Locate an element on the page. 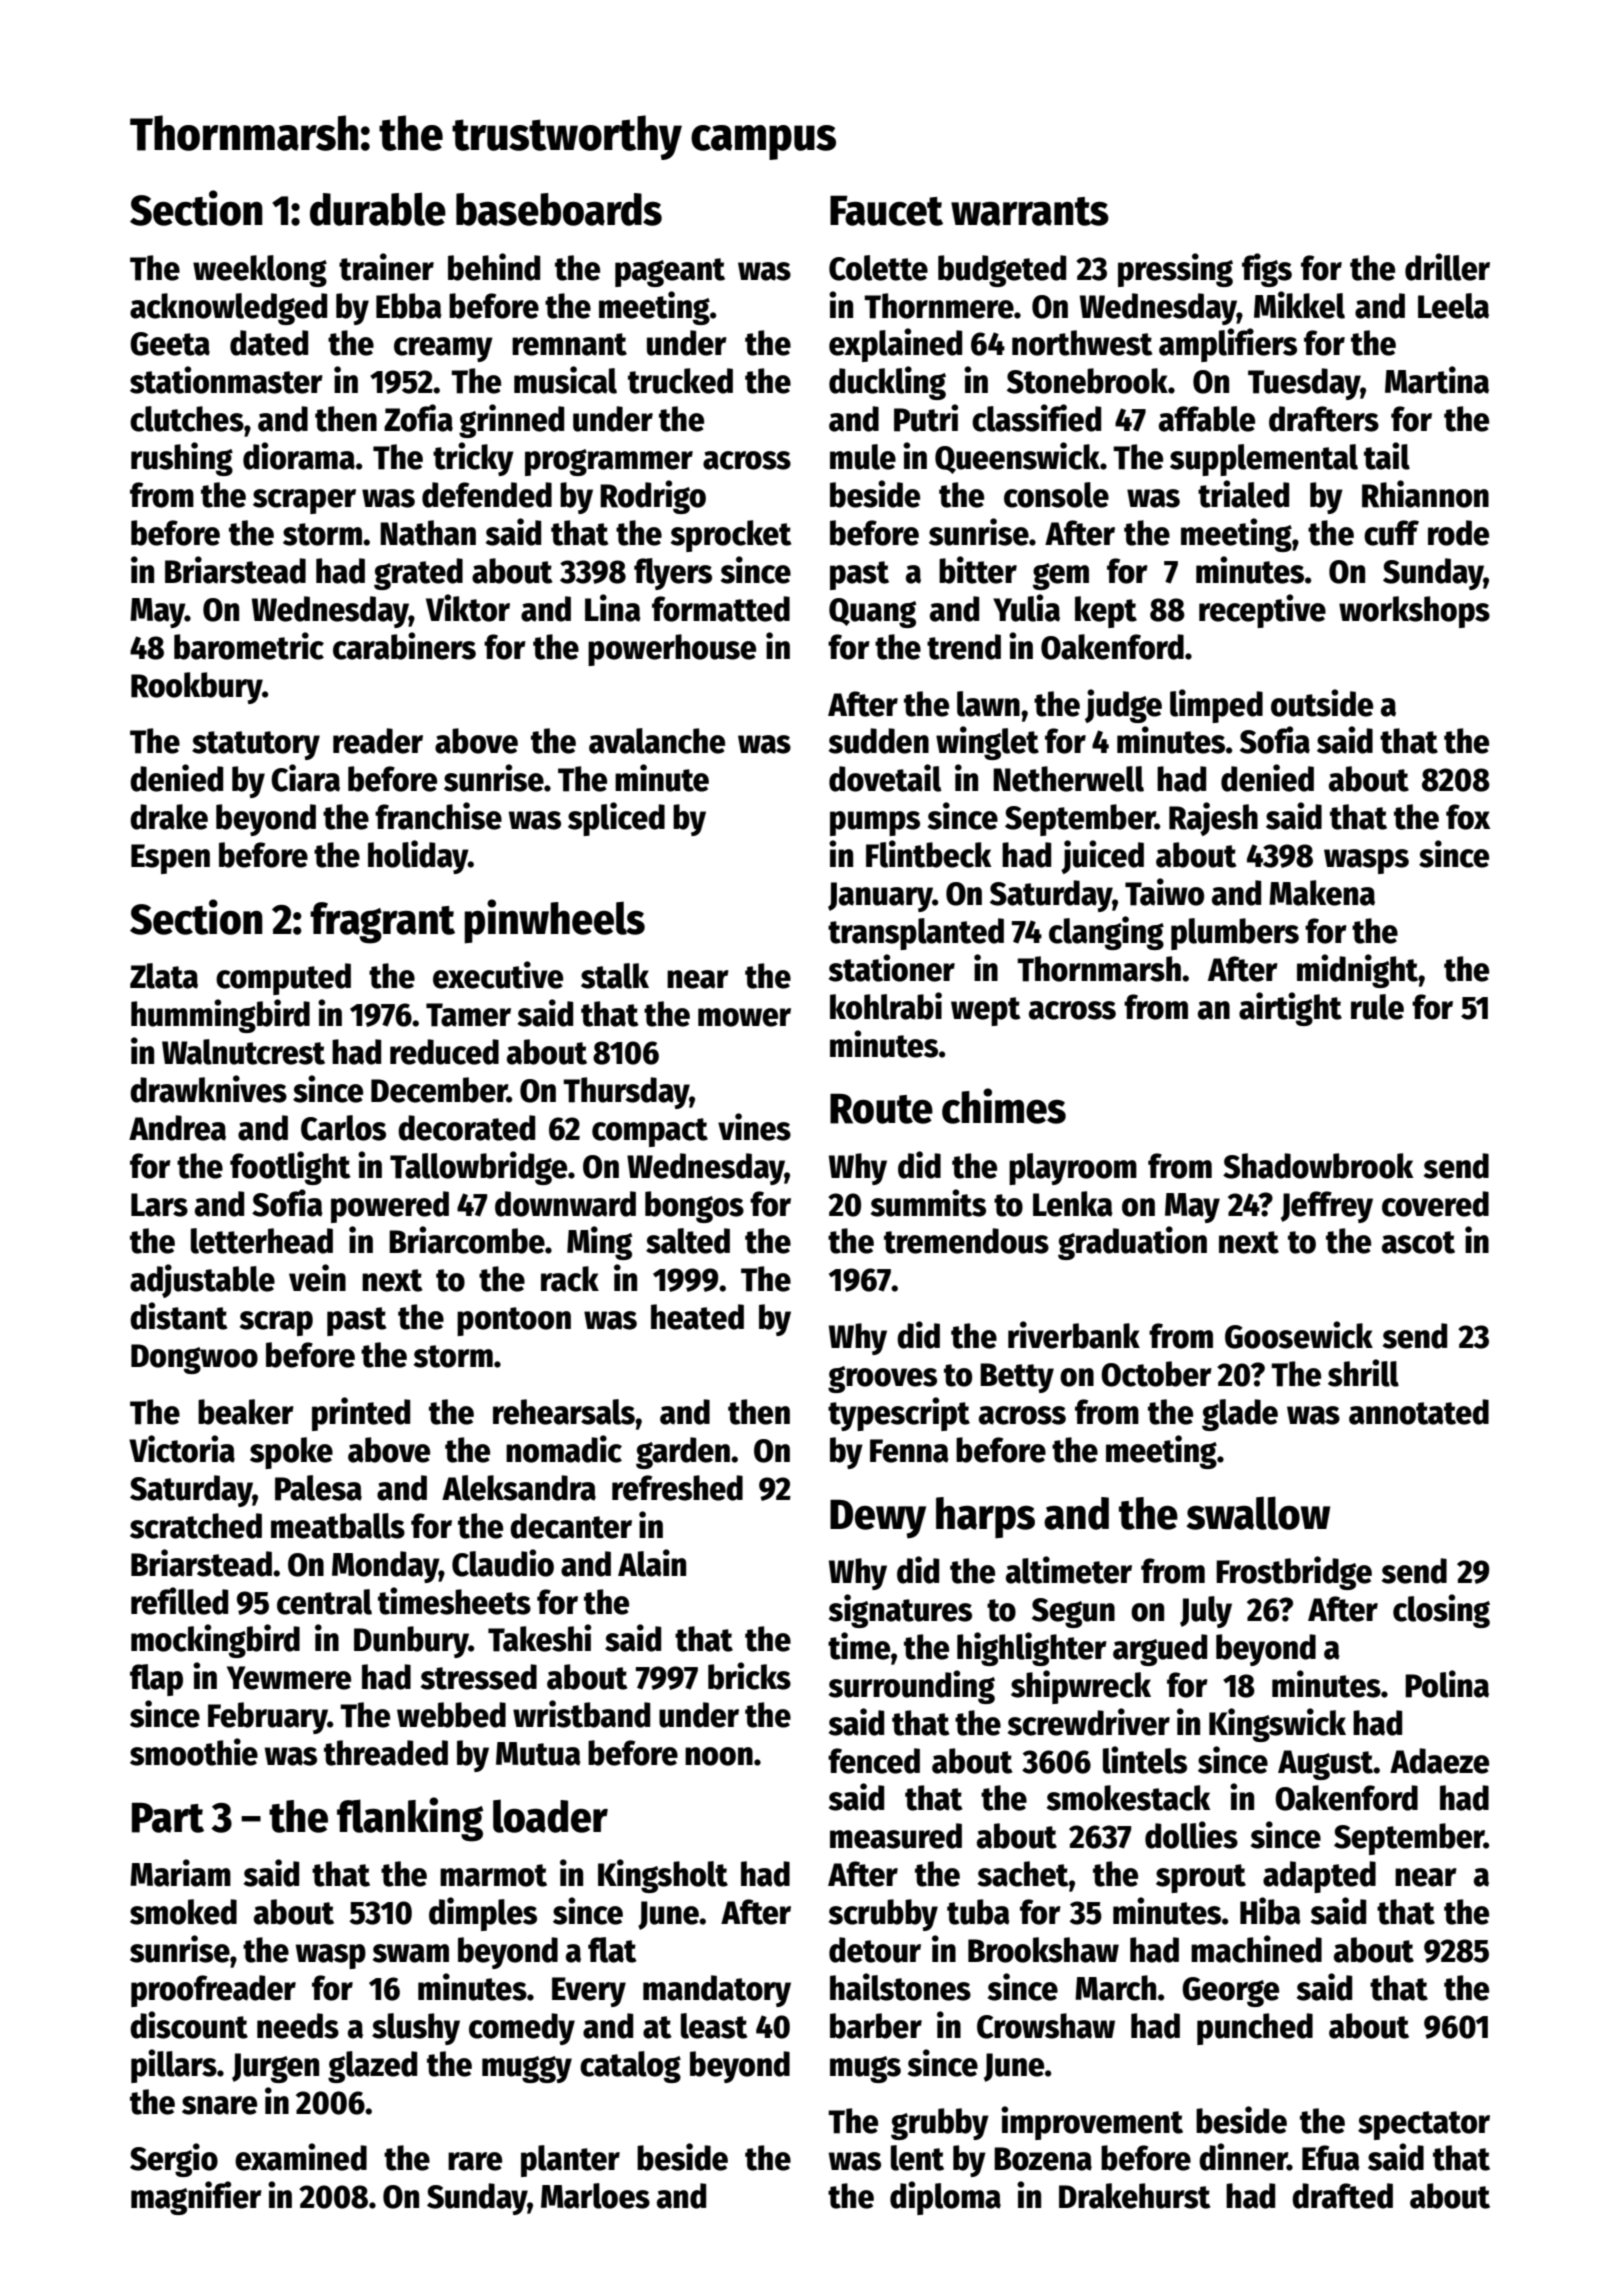  weeklong is located at coordinates (260, 271).
